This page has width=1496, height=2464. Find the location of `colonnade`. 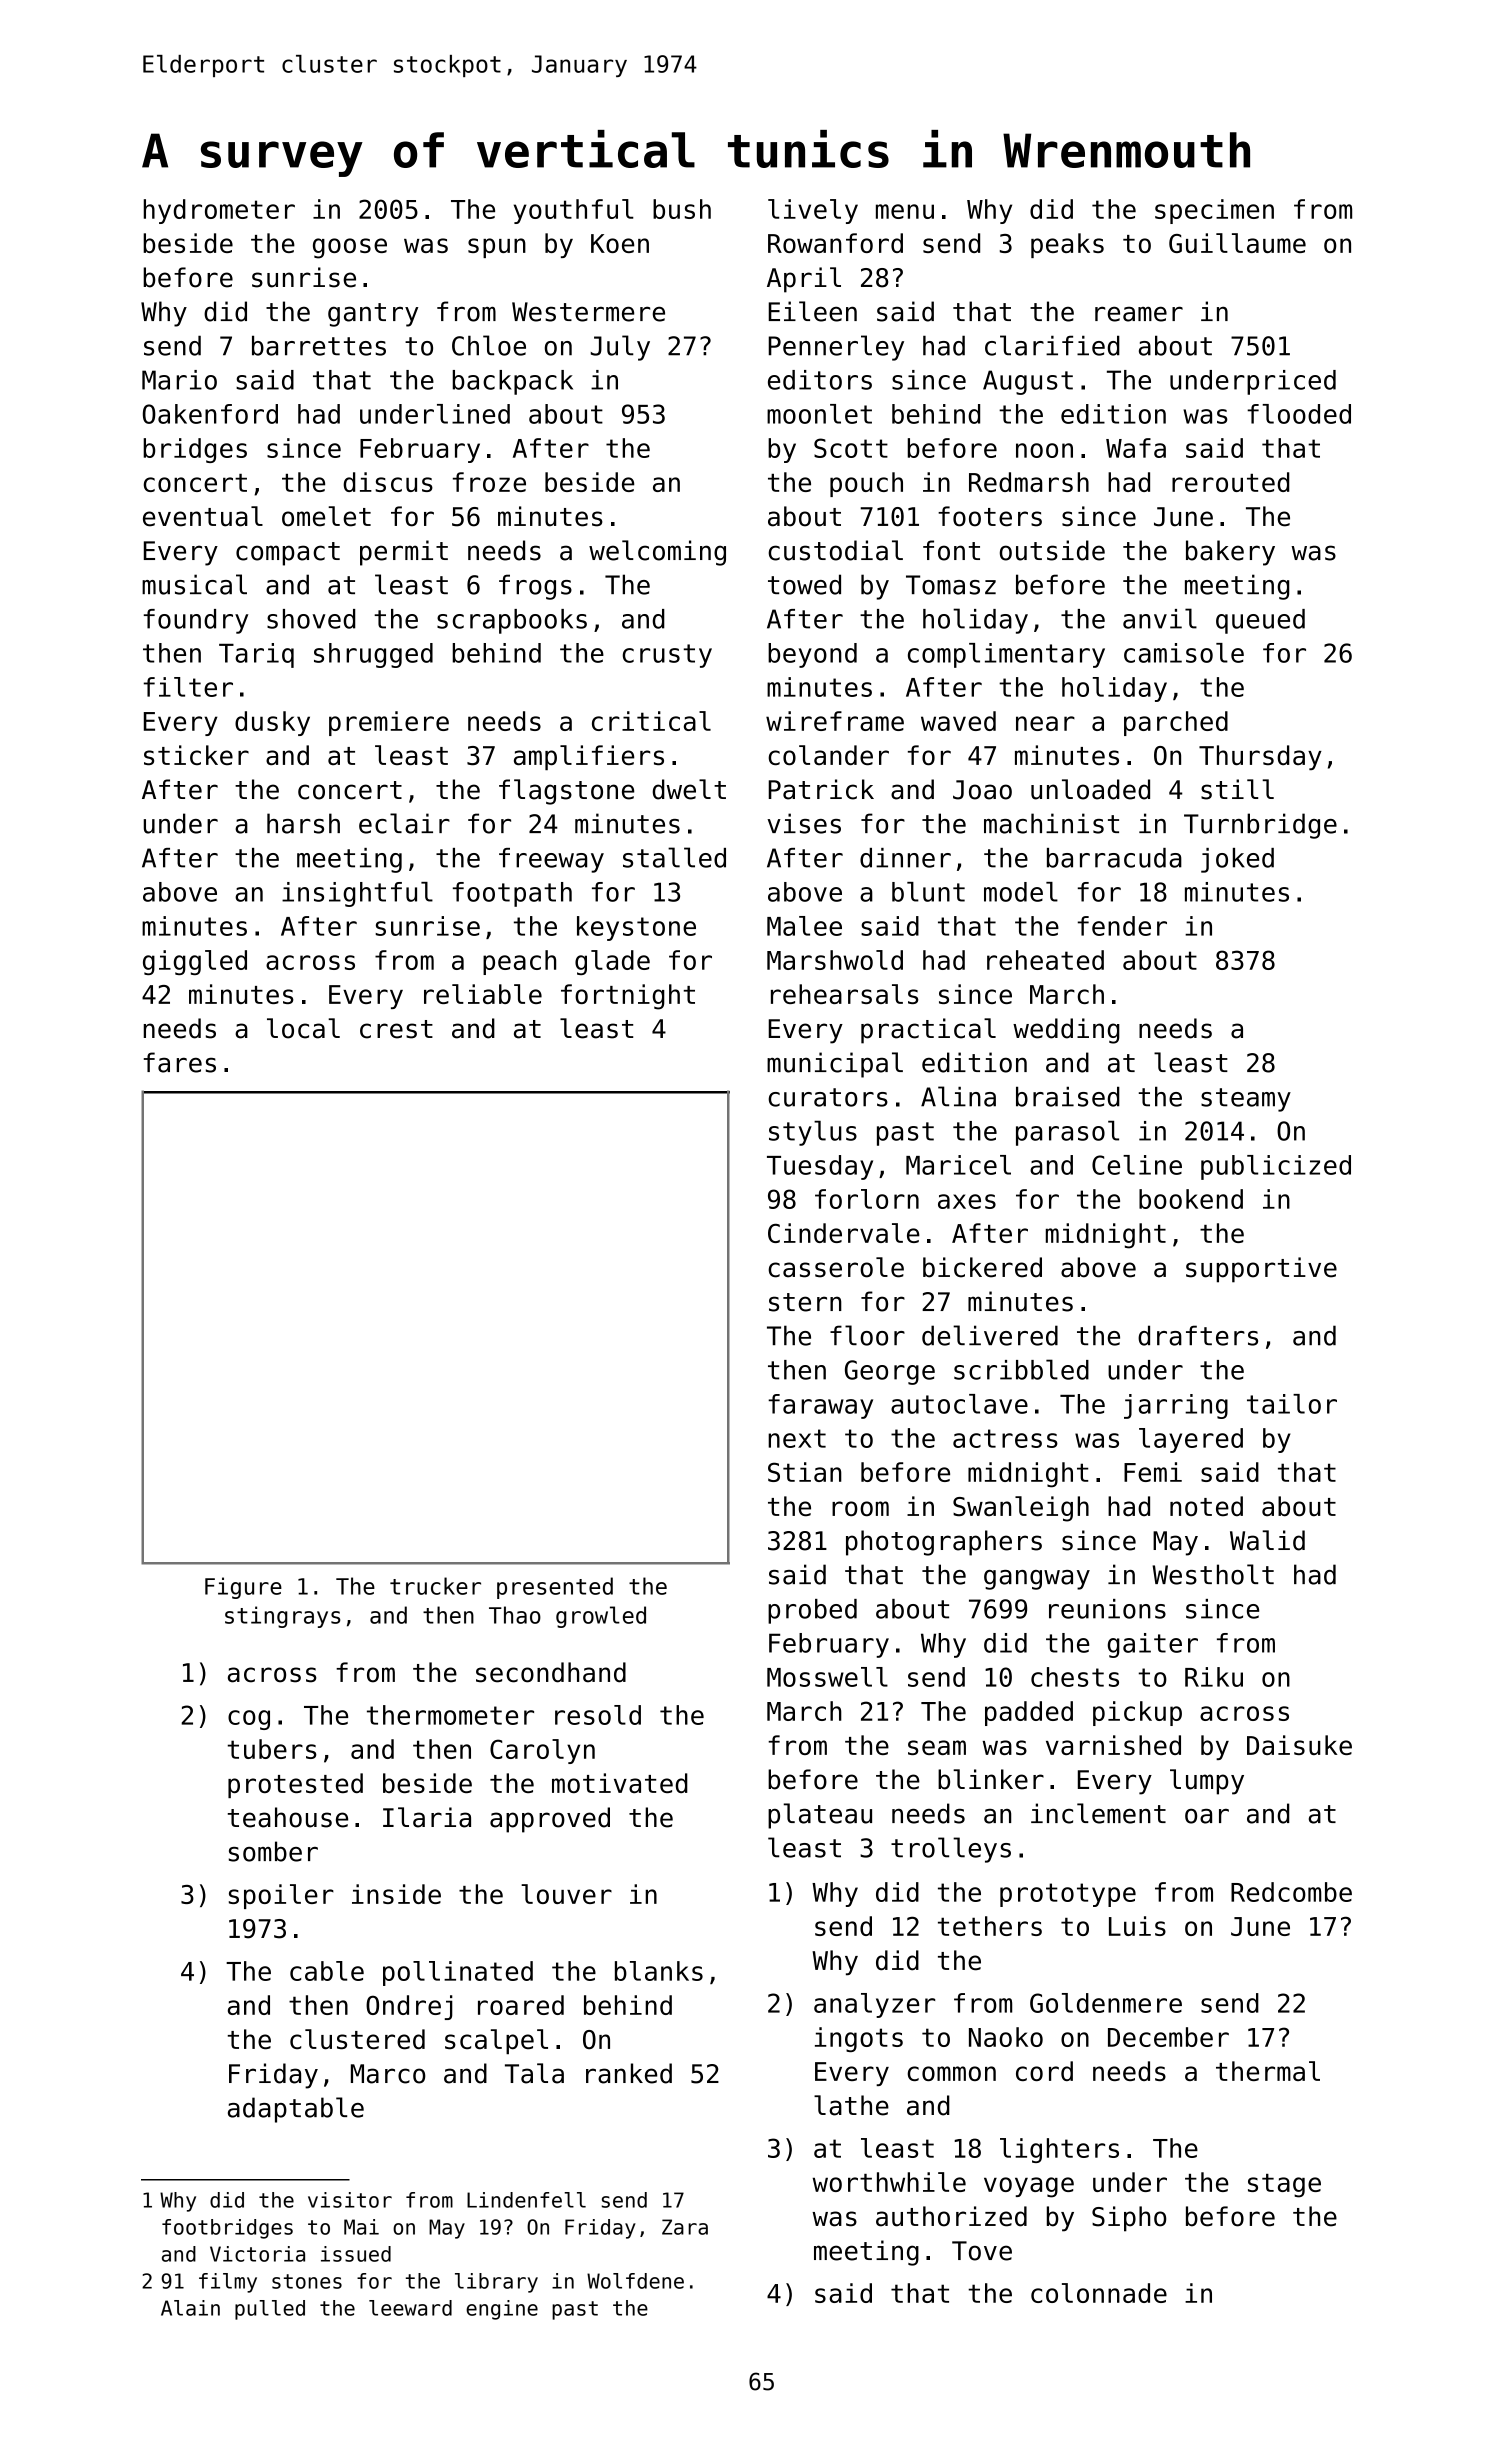

colonnade is located at coordinates (1099, 2293).
